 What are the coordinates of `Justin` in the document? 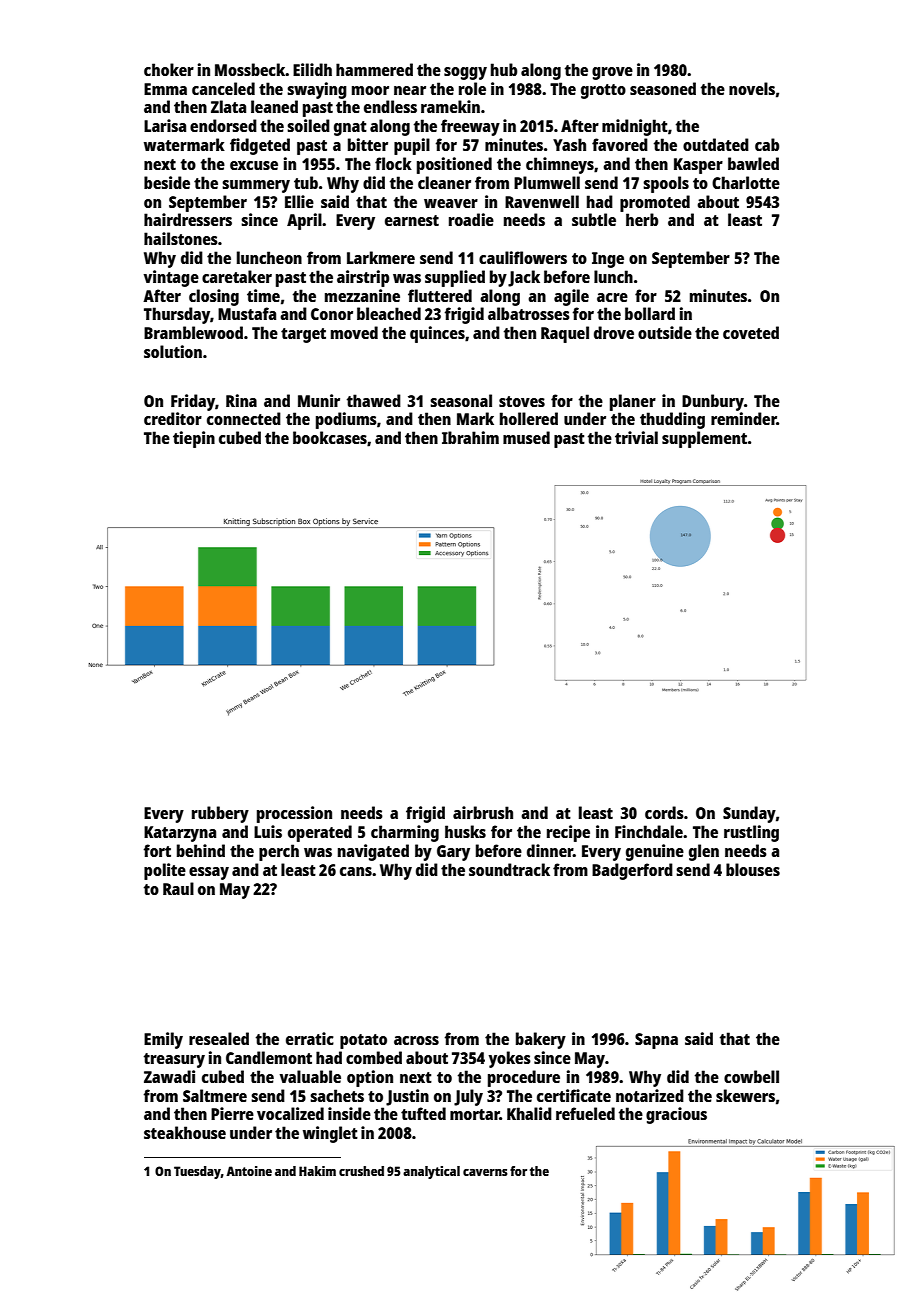 It's located at (407, 1097).
